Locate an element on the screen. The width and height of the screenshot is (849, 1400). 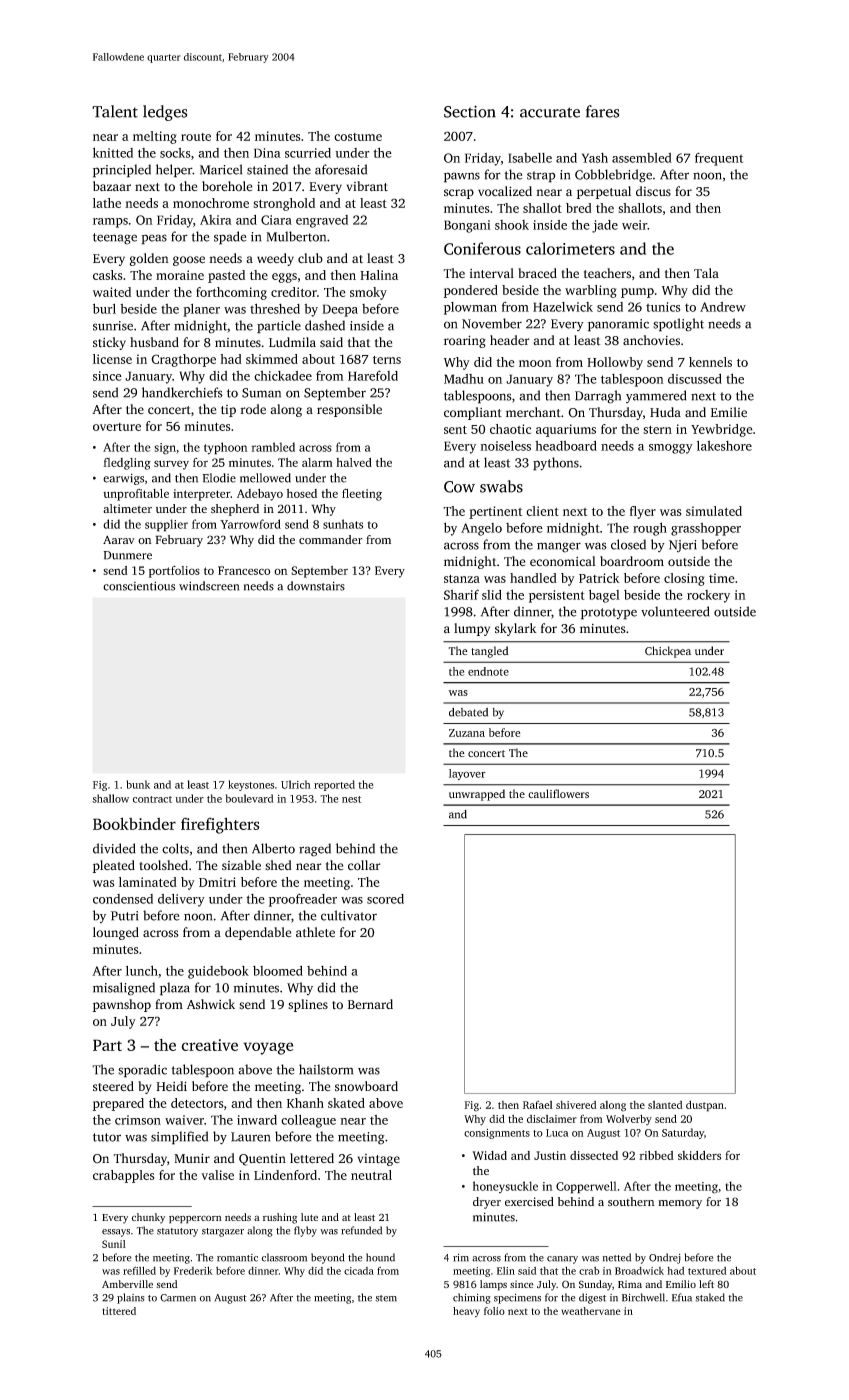
Widad is located at coordinates (489, 1155).
